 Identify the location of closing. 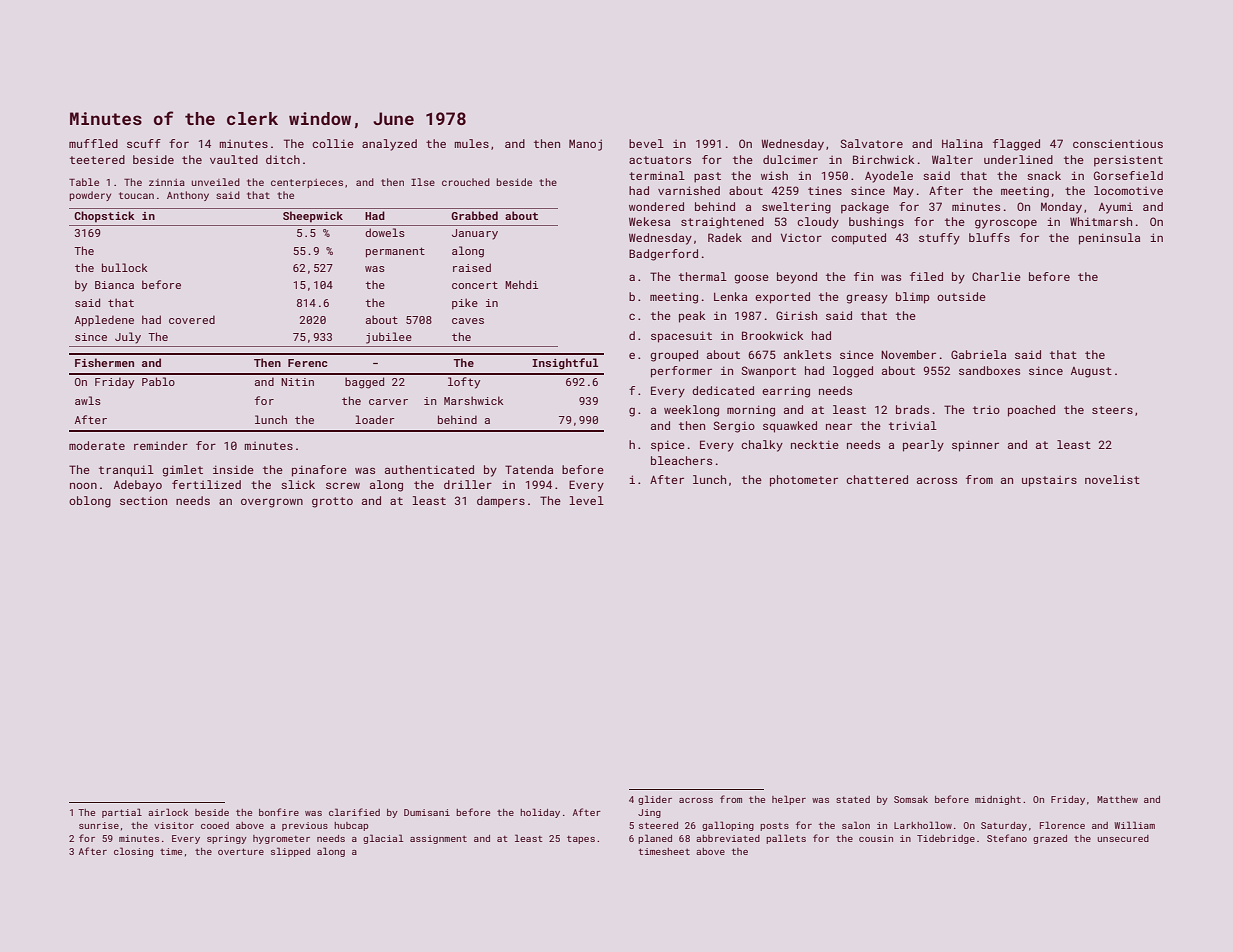
(133, 852).
